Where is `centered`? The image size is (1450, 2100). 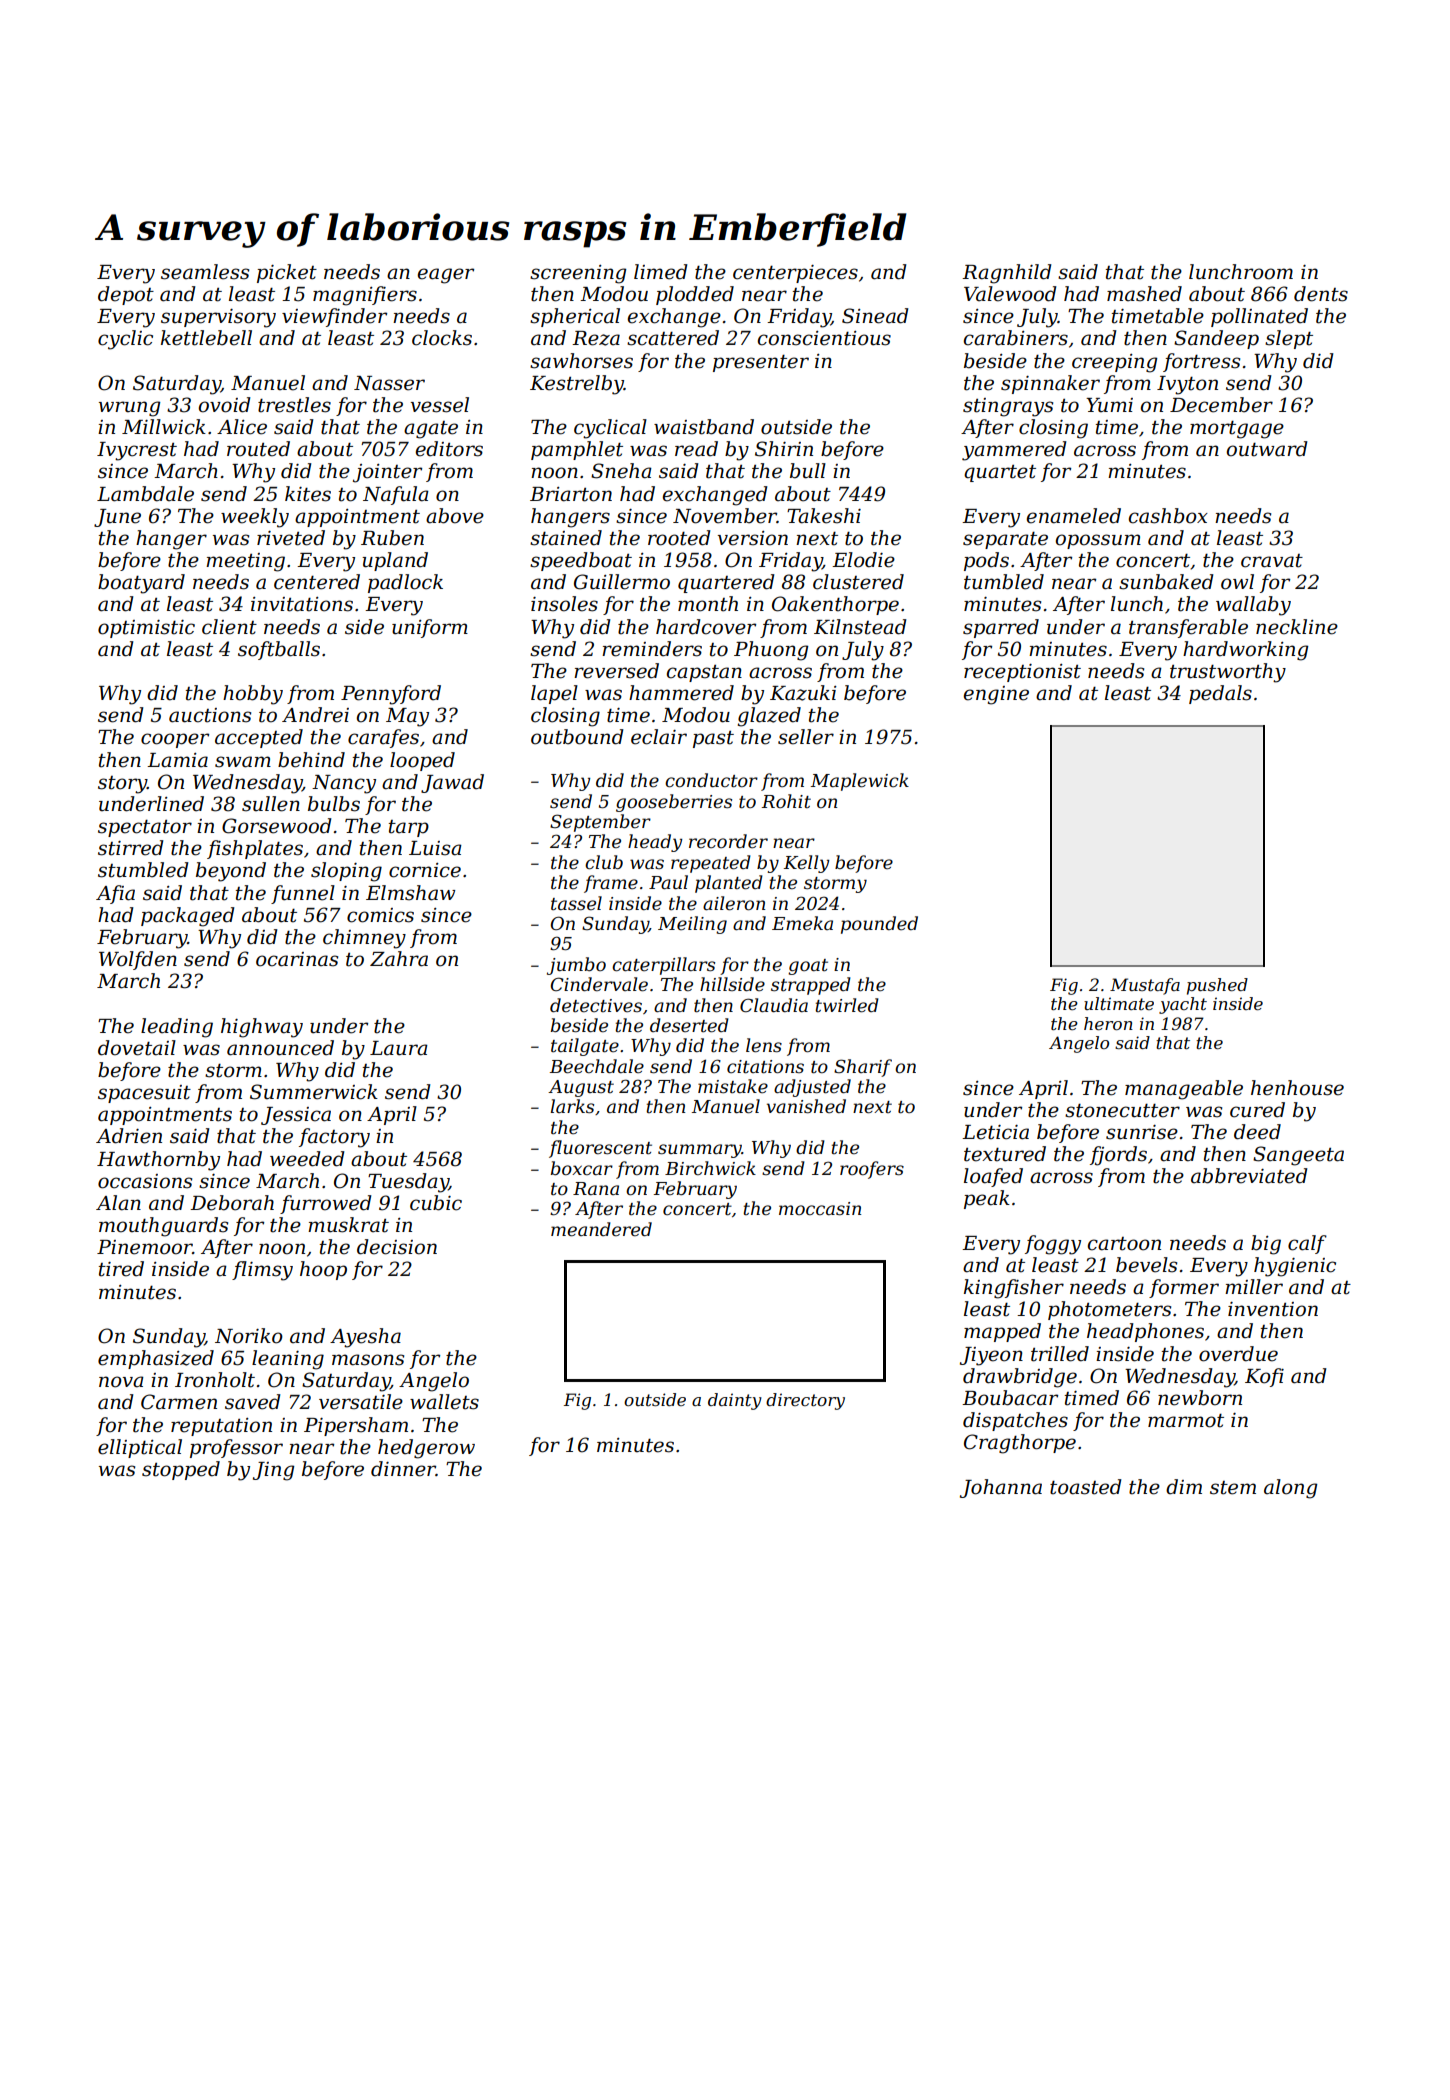
centered is located at coordinates (317, 582).
